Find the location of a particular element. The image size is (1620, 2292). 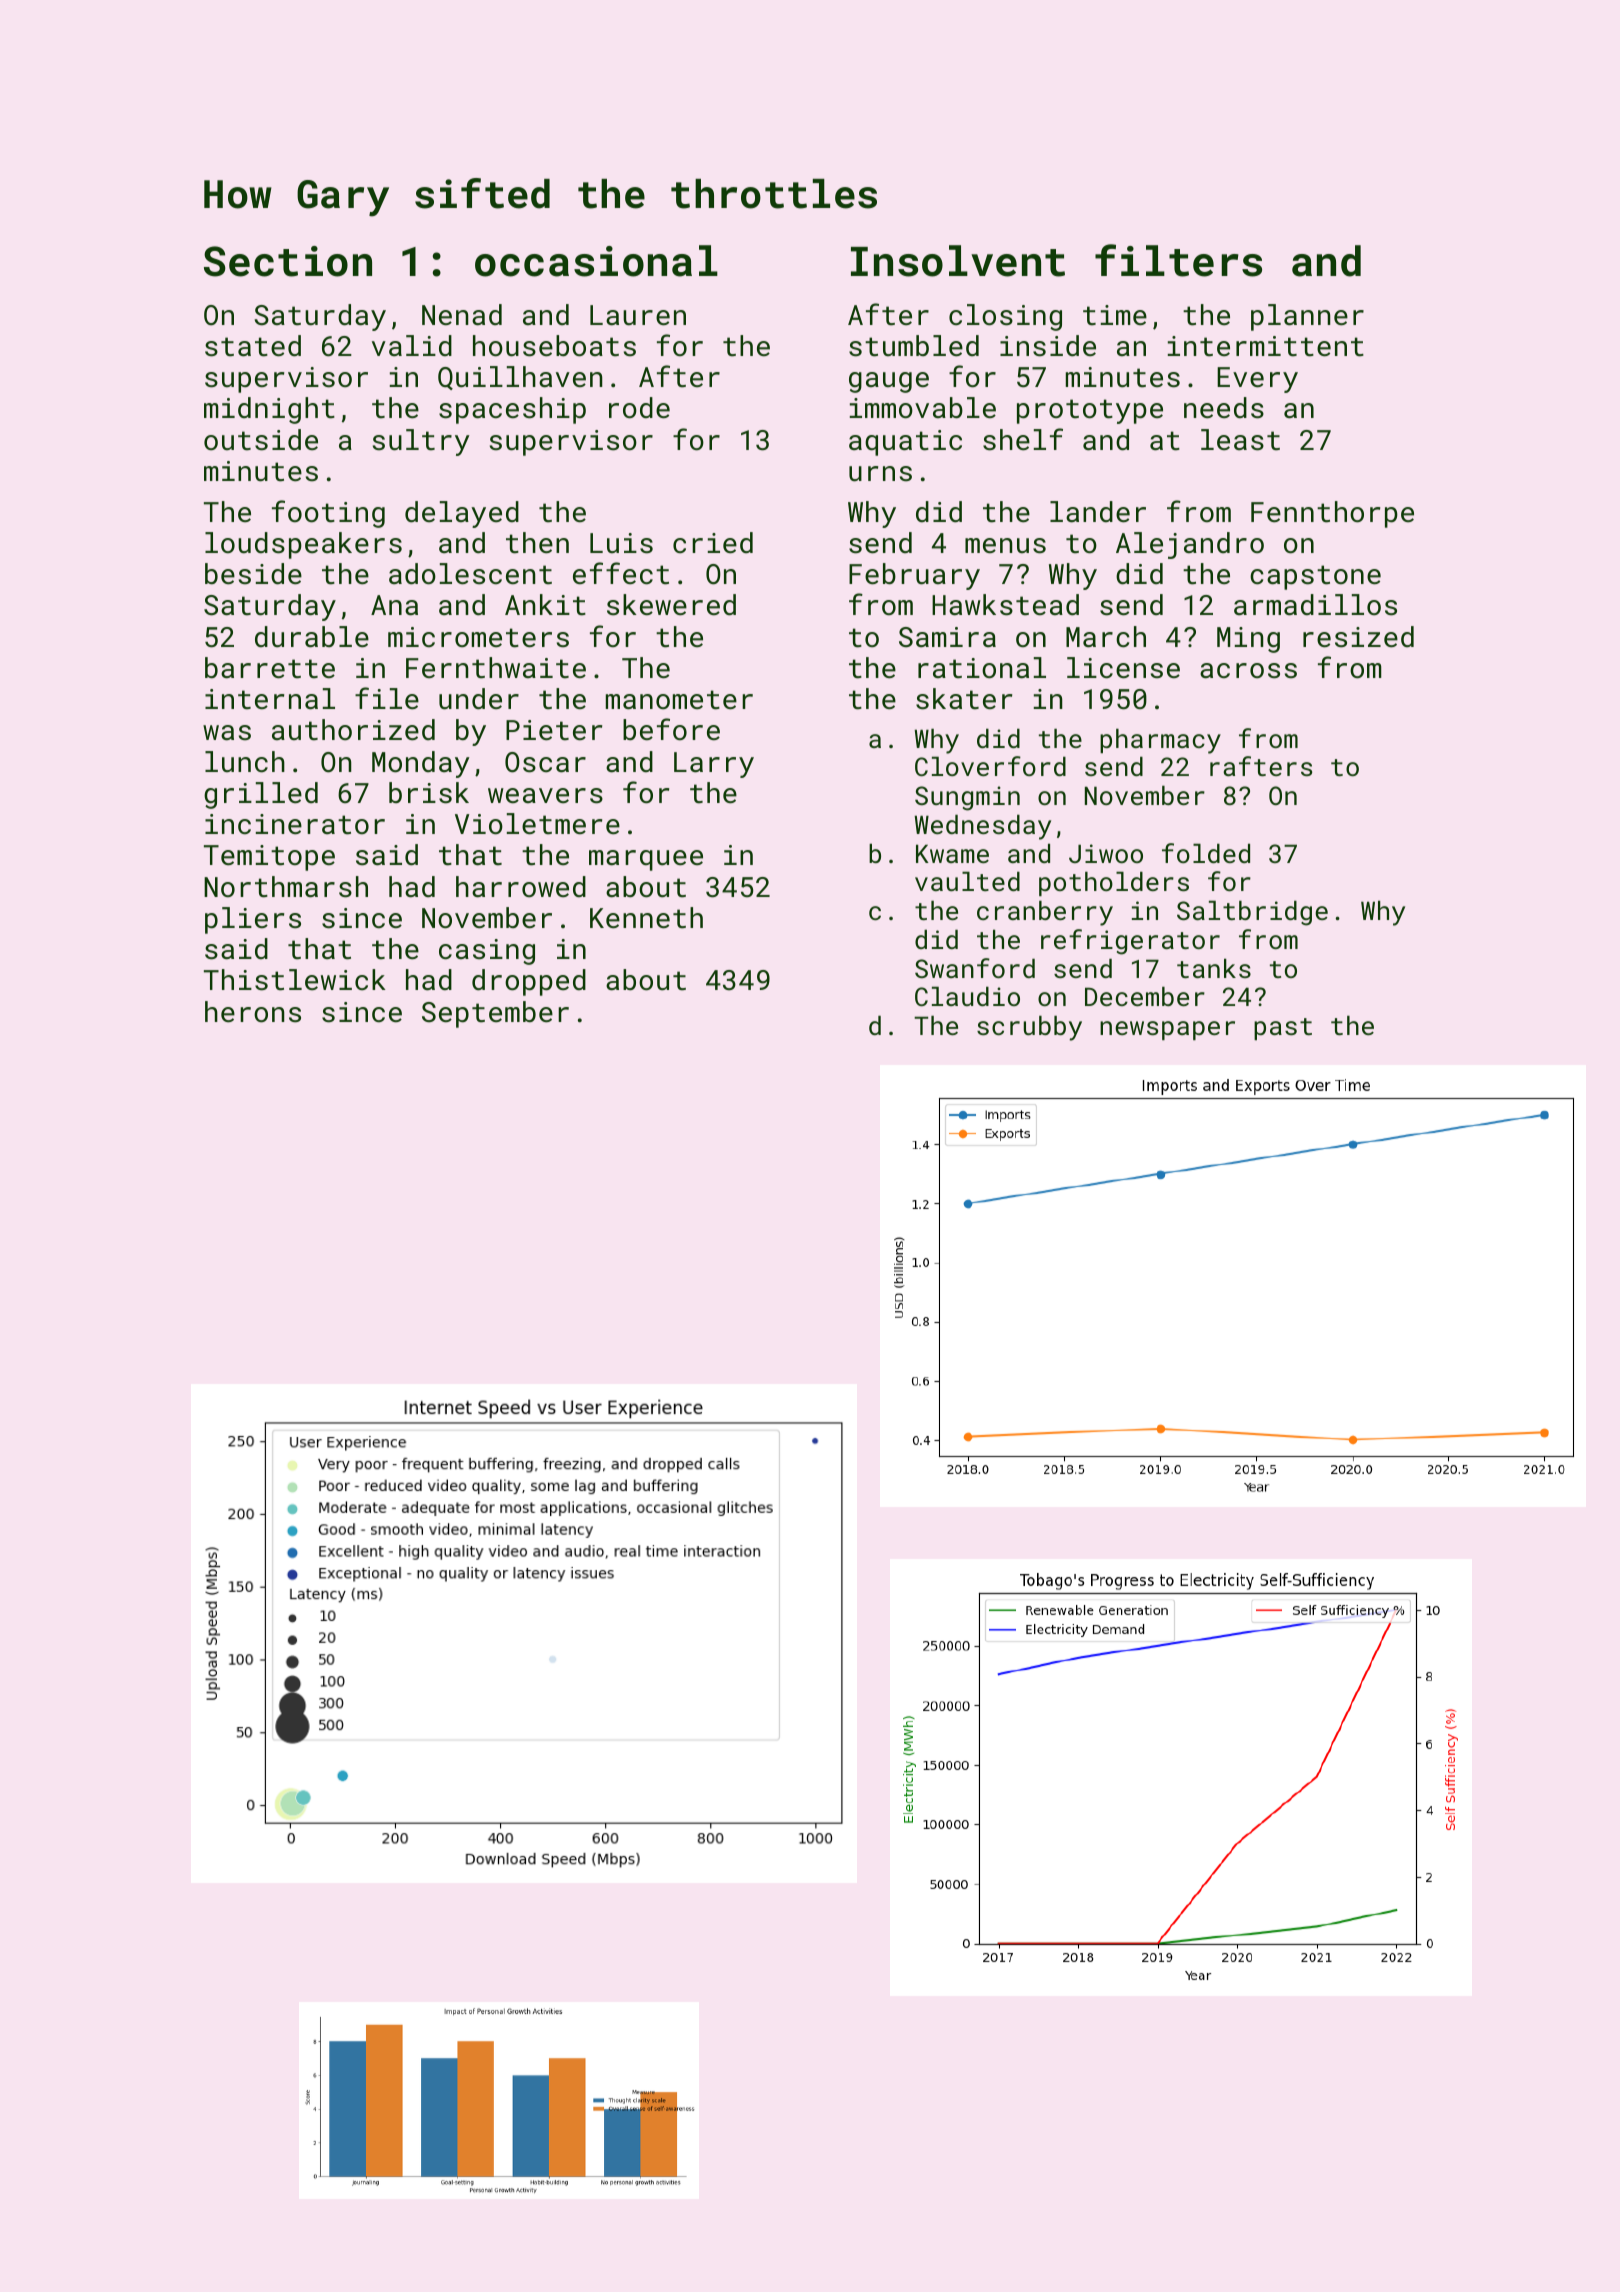

Samira is located at coordinates (947, 637).
